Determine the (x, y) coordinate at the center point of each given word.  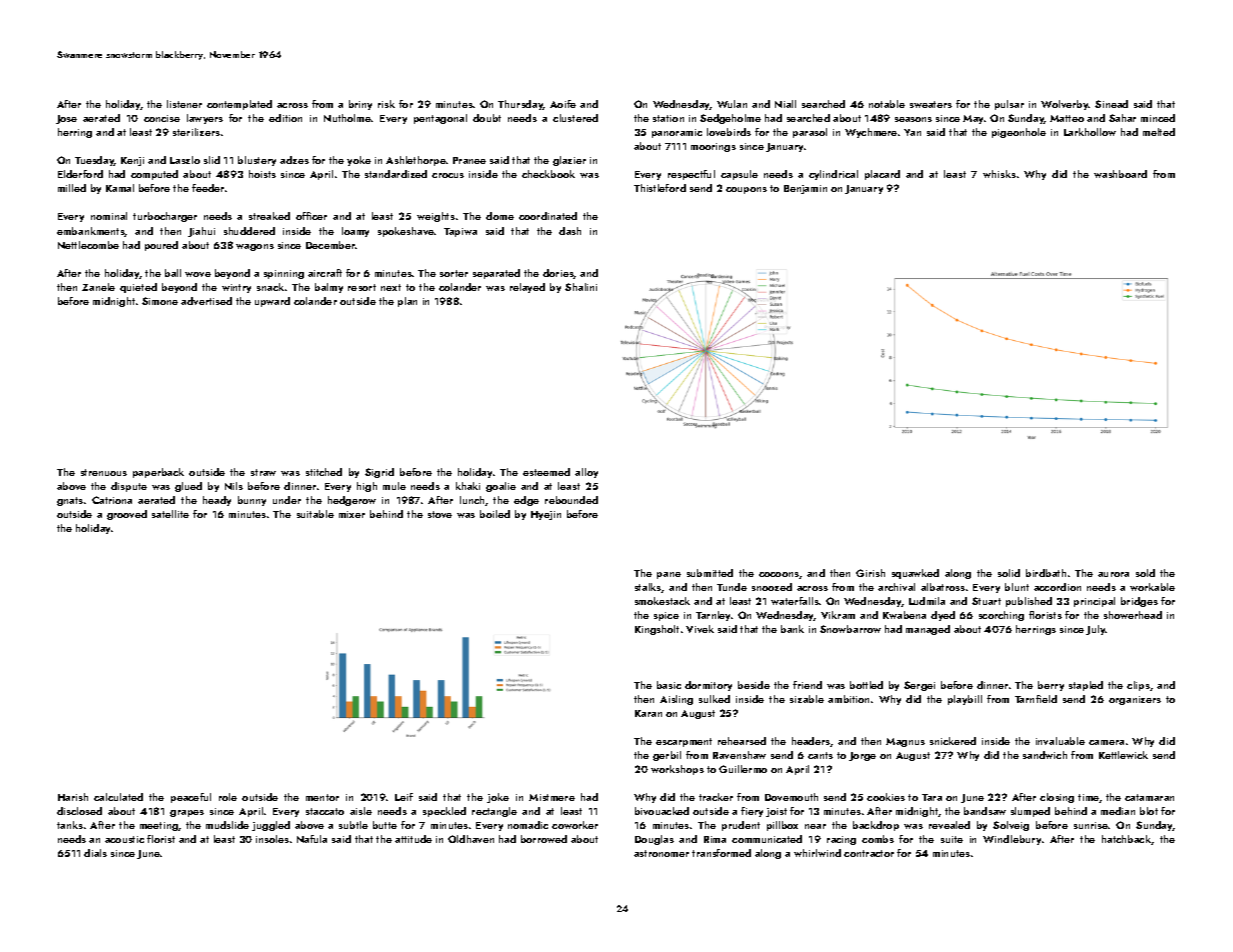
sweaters (931, 104)
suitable (315, 514)
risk (386, 104)
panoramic (677, 133)
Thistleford (660, 188)
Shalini (581, 287)
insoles (272, 839)
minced (1158, 118)
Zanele (98, 287)
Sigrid (379, 473)
